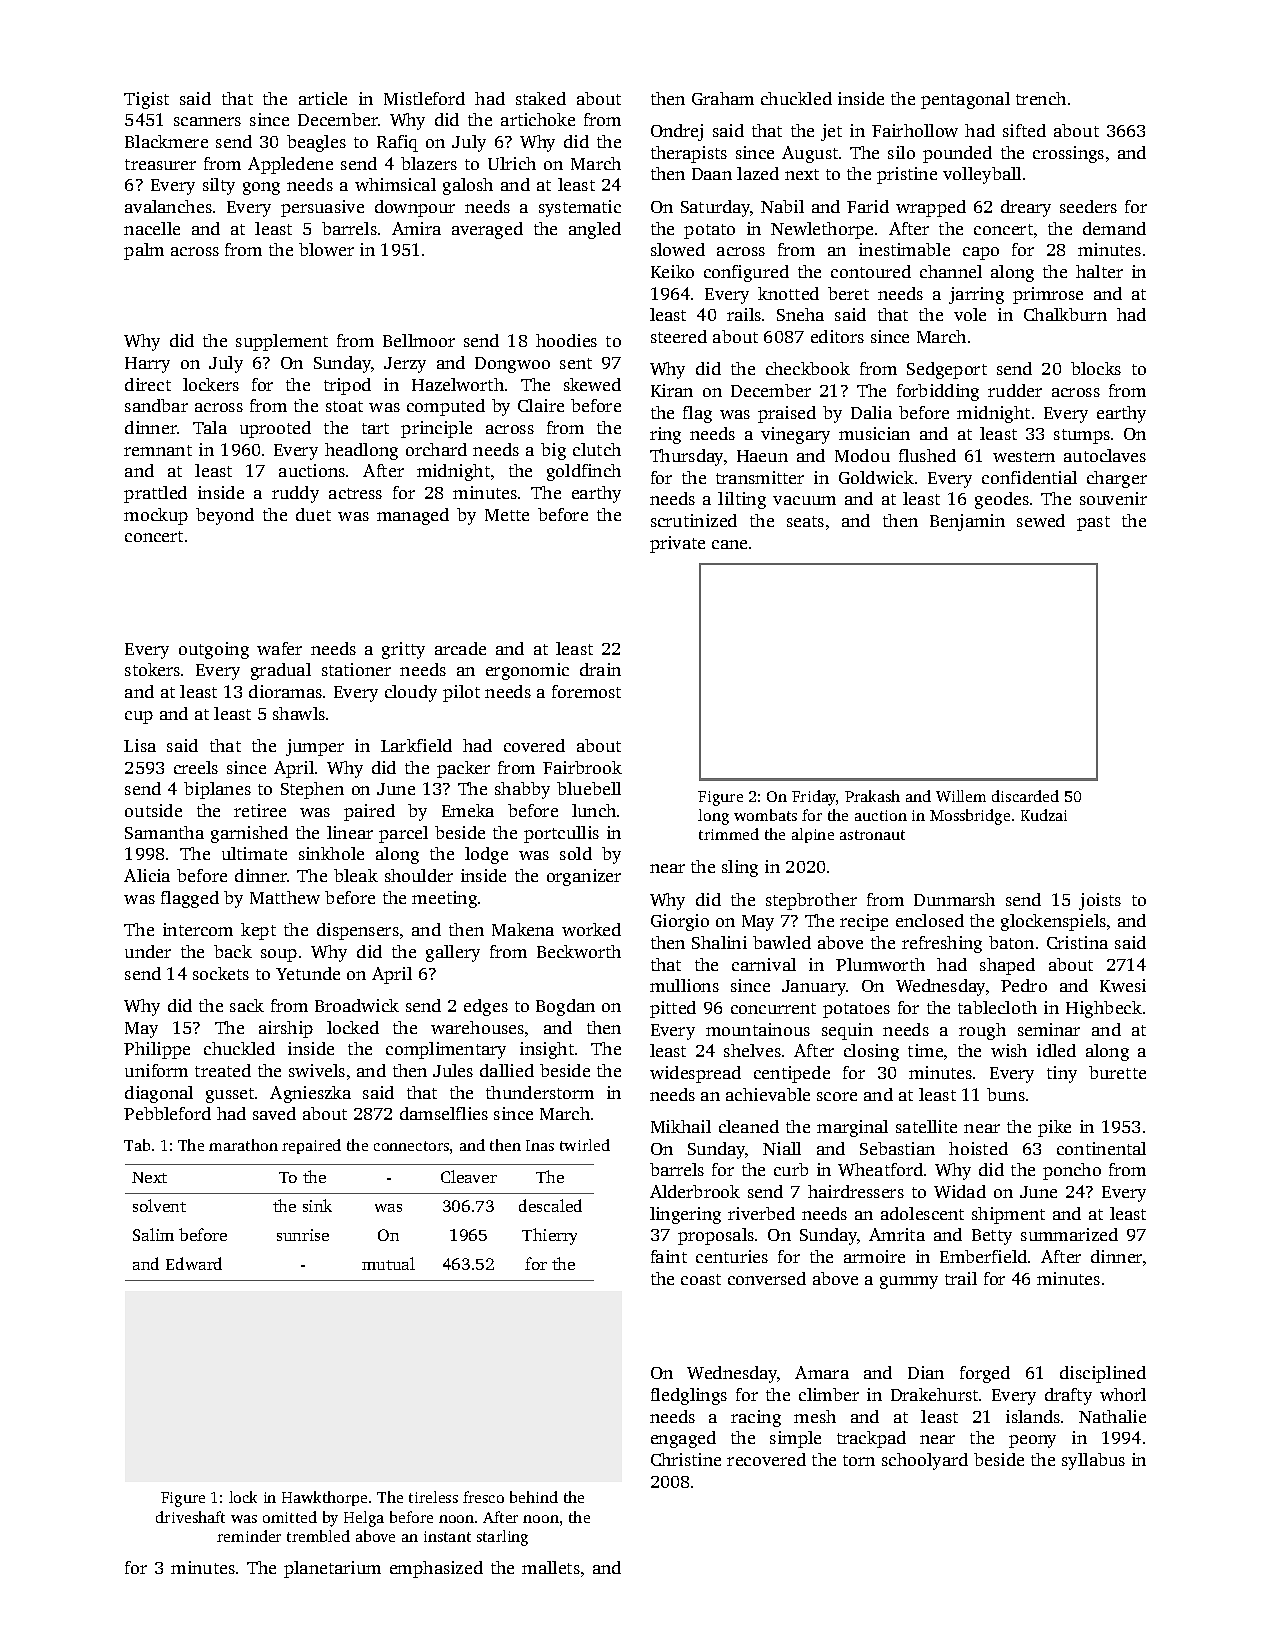  Describe the element at coordinates (549, 1236) in the document. I see `Thierry` at that location.
